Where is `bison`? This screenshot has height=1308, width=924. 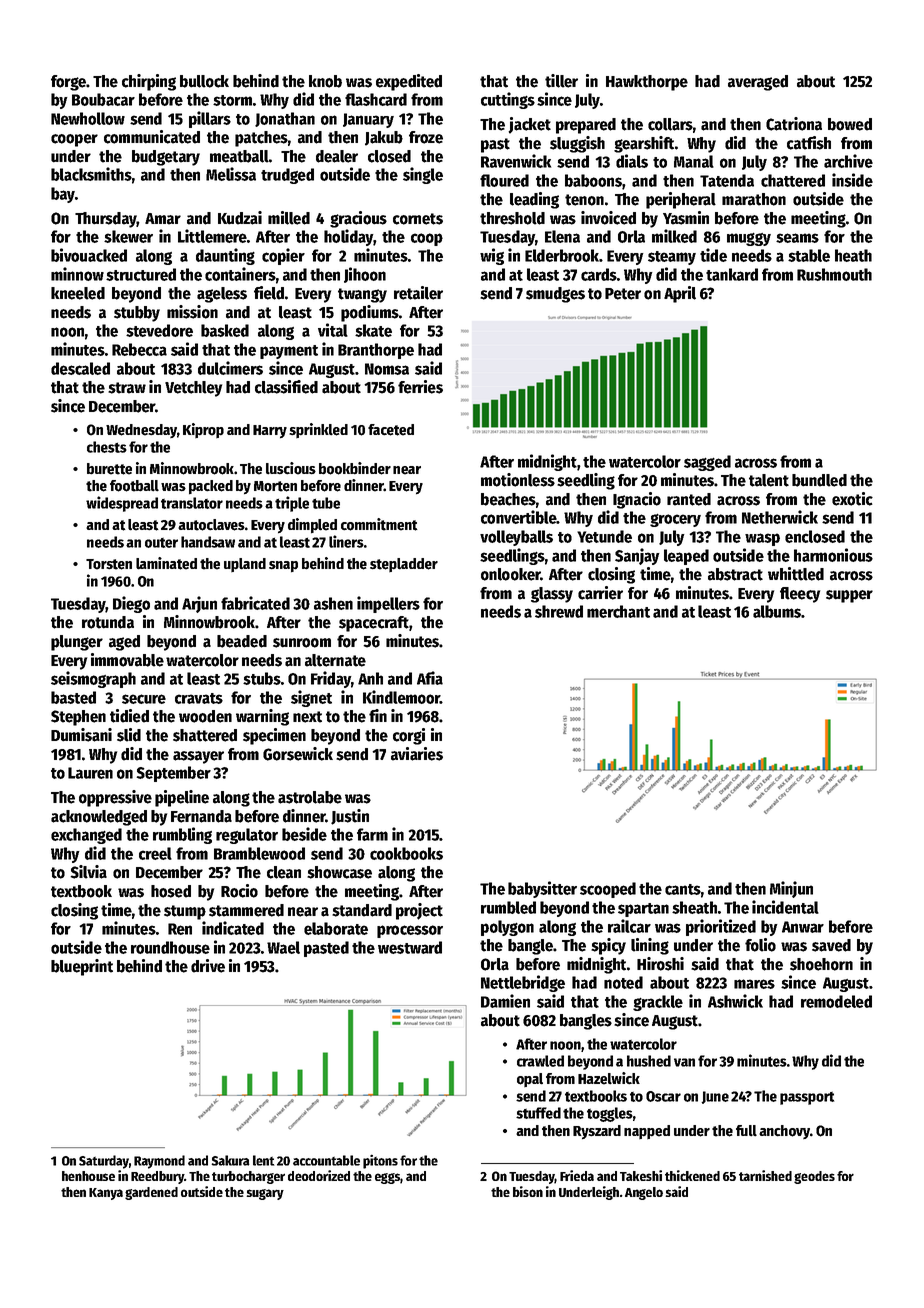 bison is located at coordinates (528, 1191).
